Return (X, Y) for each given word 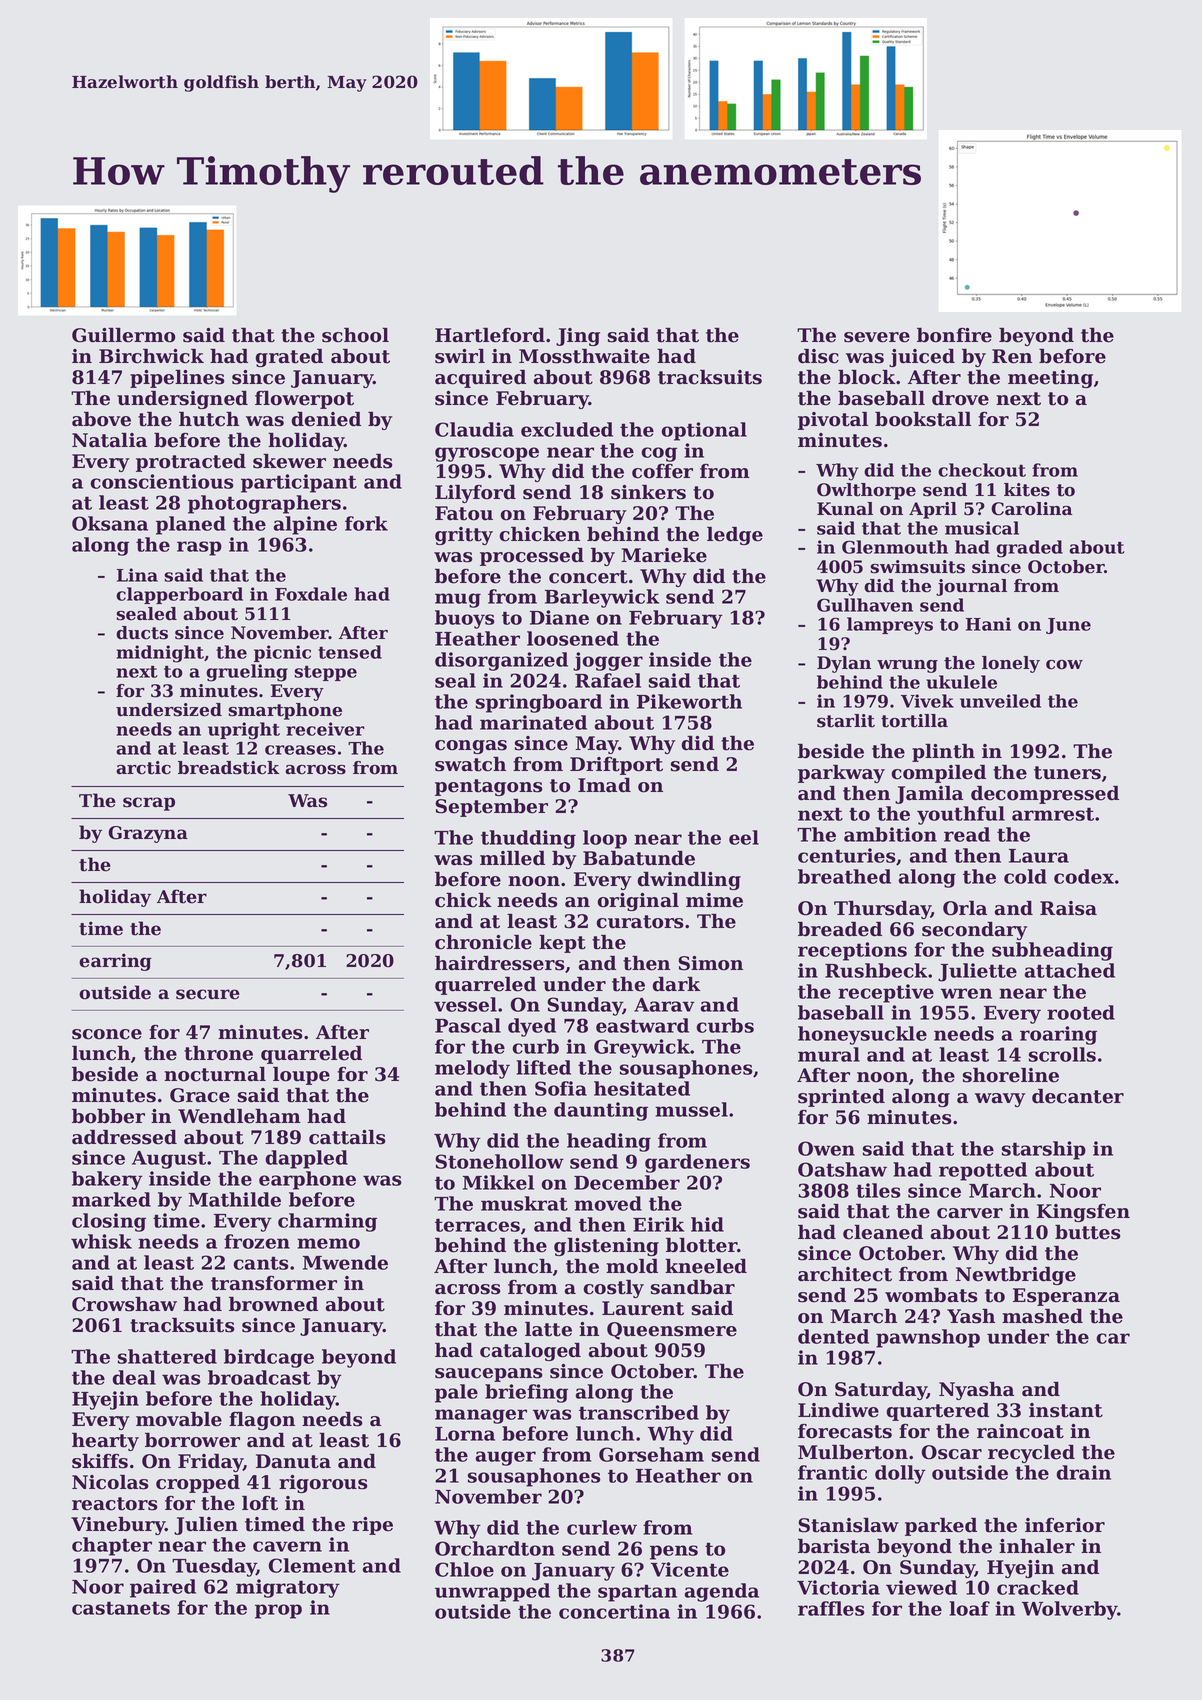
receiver (325, 729)
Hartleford (490, 335)
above (101, 419)
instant (1066, 1410)
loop (605, 839)
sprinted (841, 1097)
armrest (1053, 814)
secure (208, 994)
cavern (287, 1546)
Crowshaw (124, 1304)
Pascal (468, 1025)
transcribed (639, 1412)
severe (877, 337)
